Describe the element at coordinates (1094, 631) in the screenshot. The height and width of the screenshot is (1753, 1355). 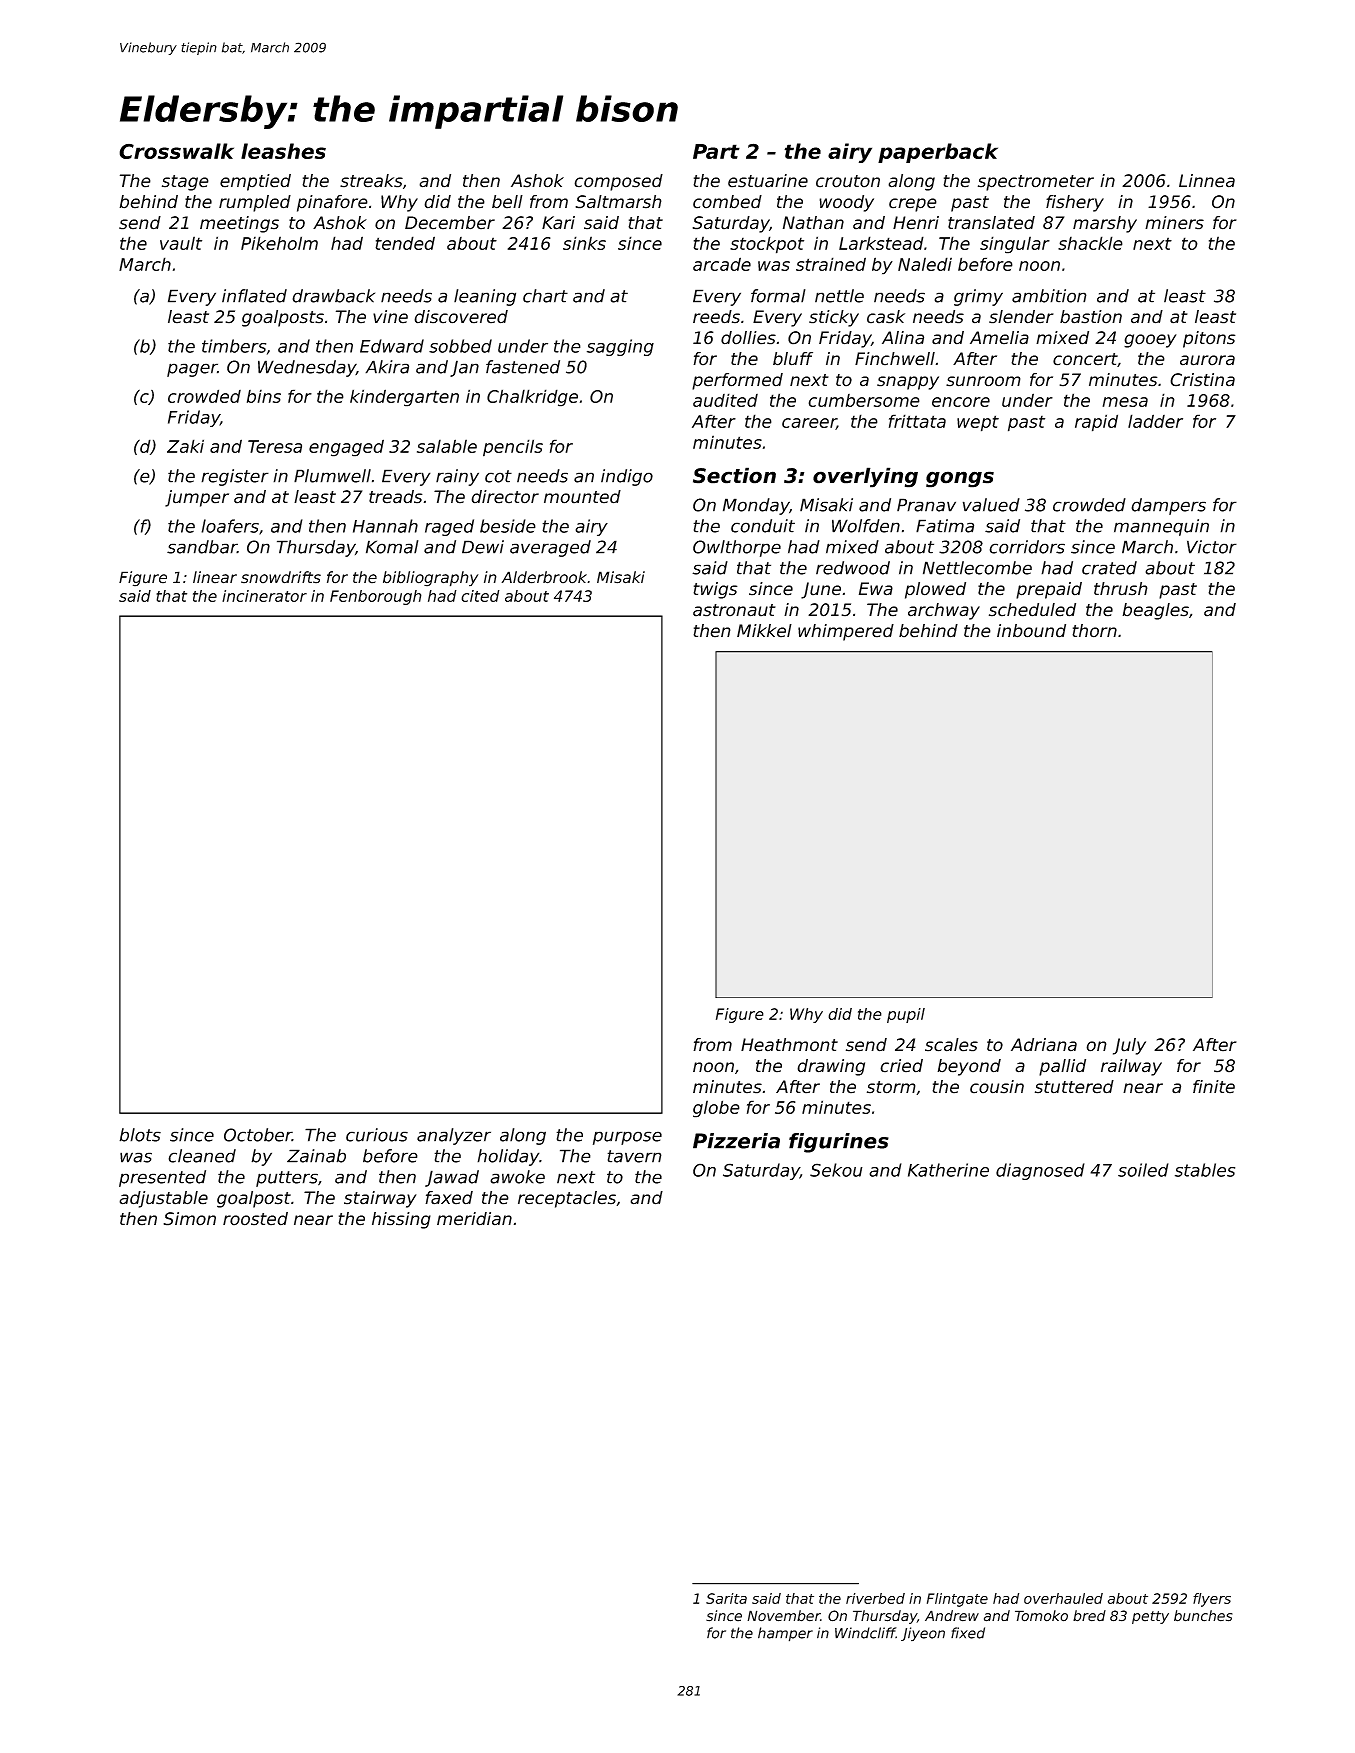
I see `thorn` at that location.
